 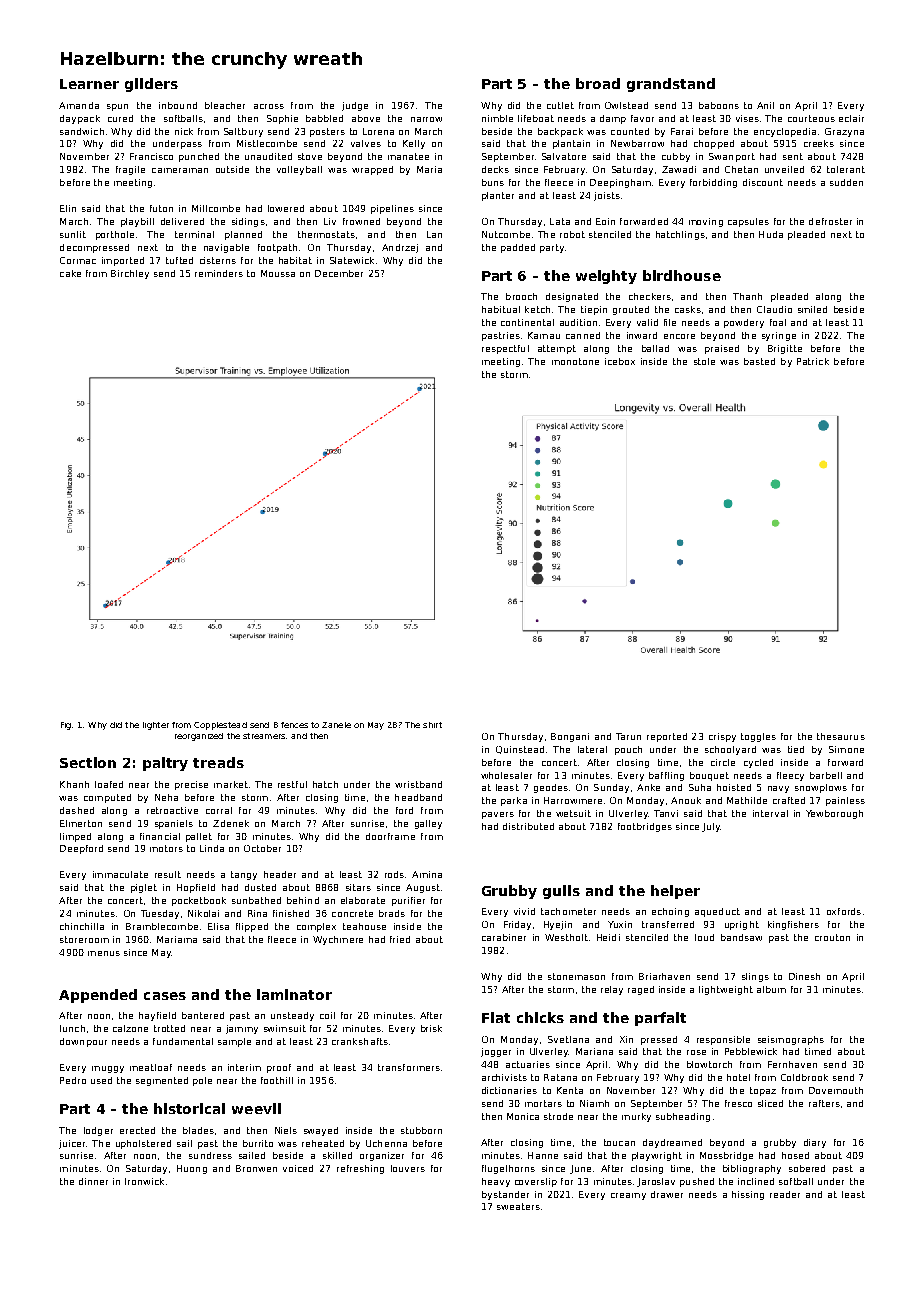 What do you see at coordinates (120, 874) in the image?
I see `immaculate` at bounding box center [120, 874].
